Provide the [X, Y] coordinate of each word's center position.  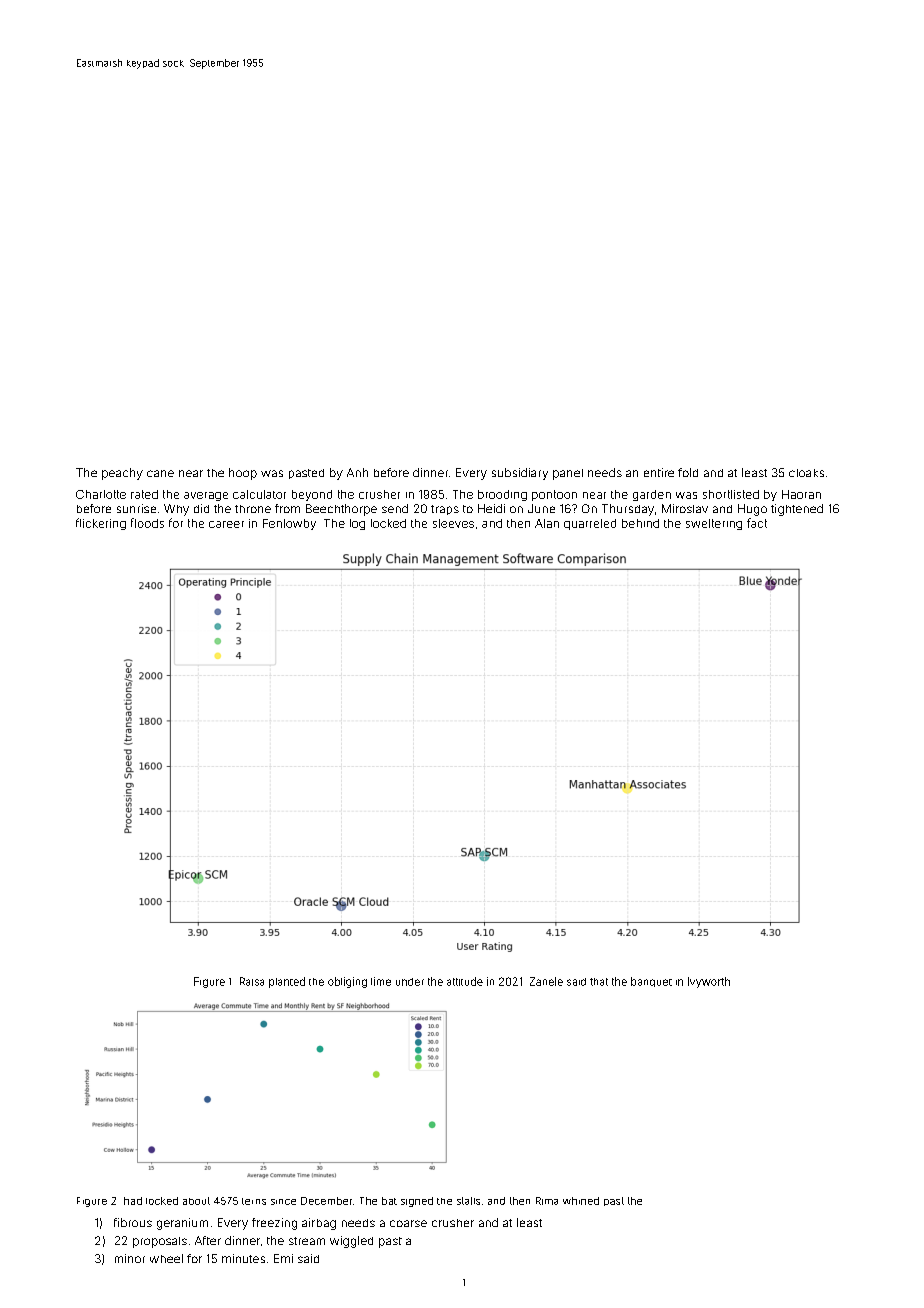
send [395, 508]
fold [688, 472]
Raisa [252, 981]
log [357, 524]
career [226, 524]
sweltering [714, 524]
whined [581, 1201]
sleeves [453, 523]
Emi [283, 1258]
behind [640, 523]
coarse [408, 1223]
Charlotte [101, 494]
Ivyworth [709, 982]
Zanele [546, 981]
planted [287, 982]
